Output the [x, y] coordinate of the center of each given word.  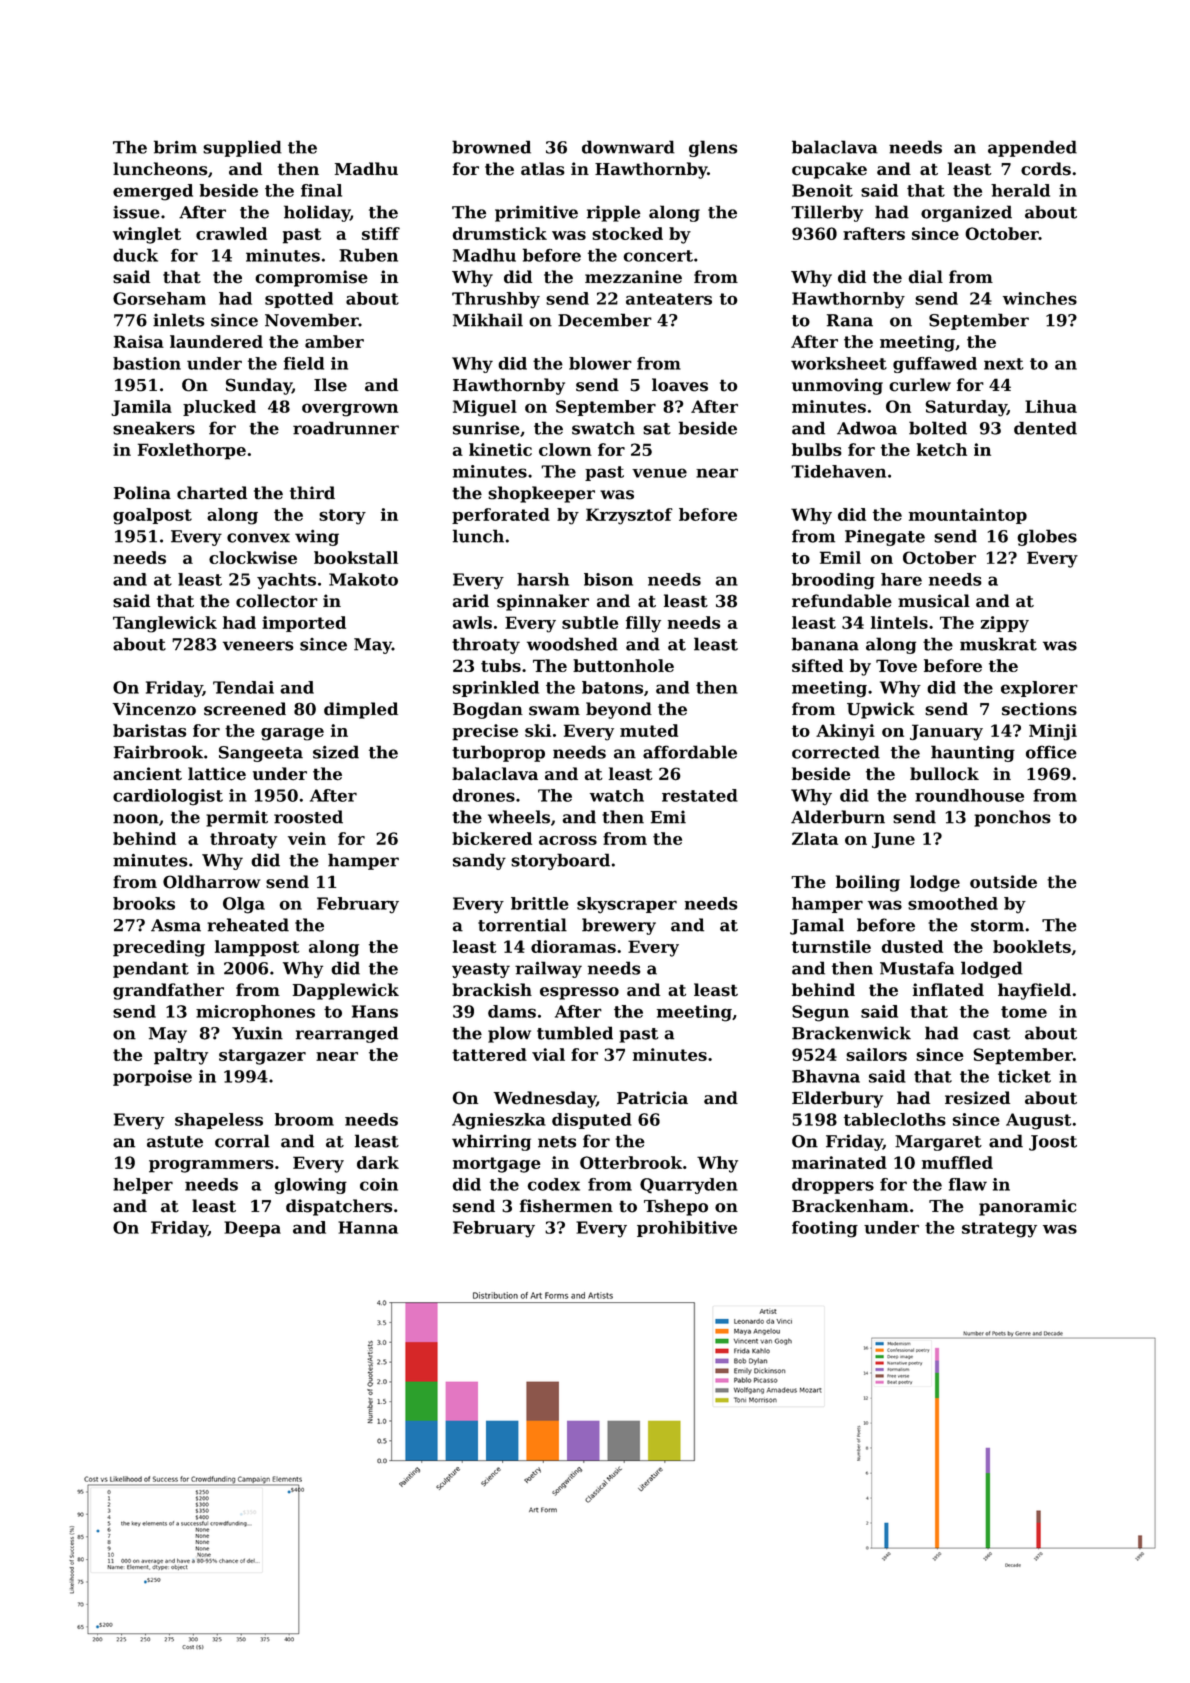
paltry [181, 1056]
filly [643, 624]
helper [143, 1186]
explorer [1039, 689]
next [1003, 364]
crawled [231, 233]
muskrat [998, 644]
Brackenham [850, 1206]
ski [538, 730]
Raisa [139, 341]
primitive [536, 213]
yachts [286, 581]
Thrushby [496, 300]
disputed [592, 1121]
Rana [850, 320]
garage [292, 734]
